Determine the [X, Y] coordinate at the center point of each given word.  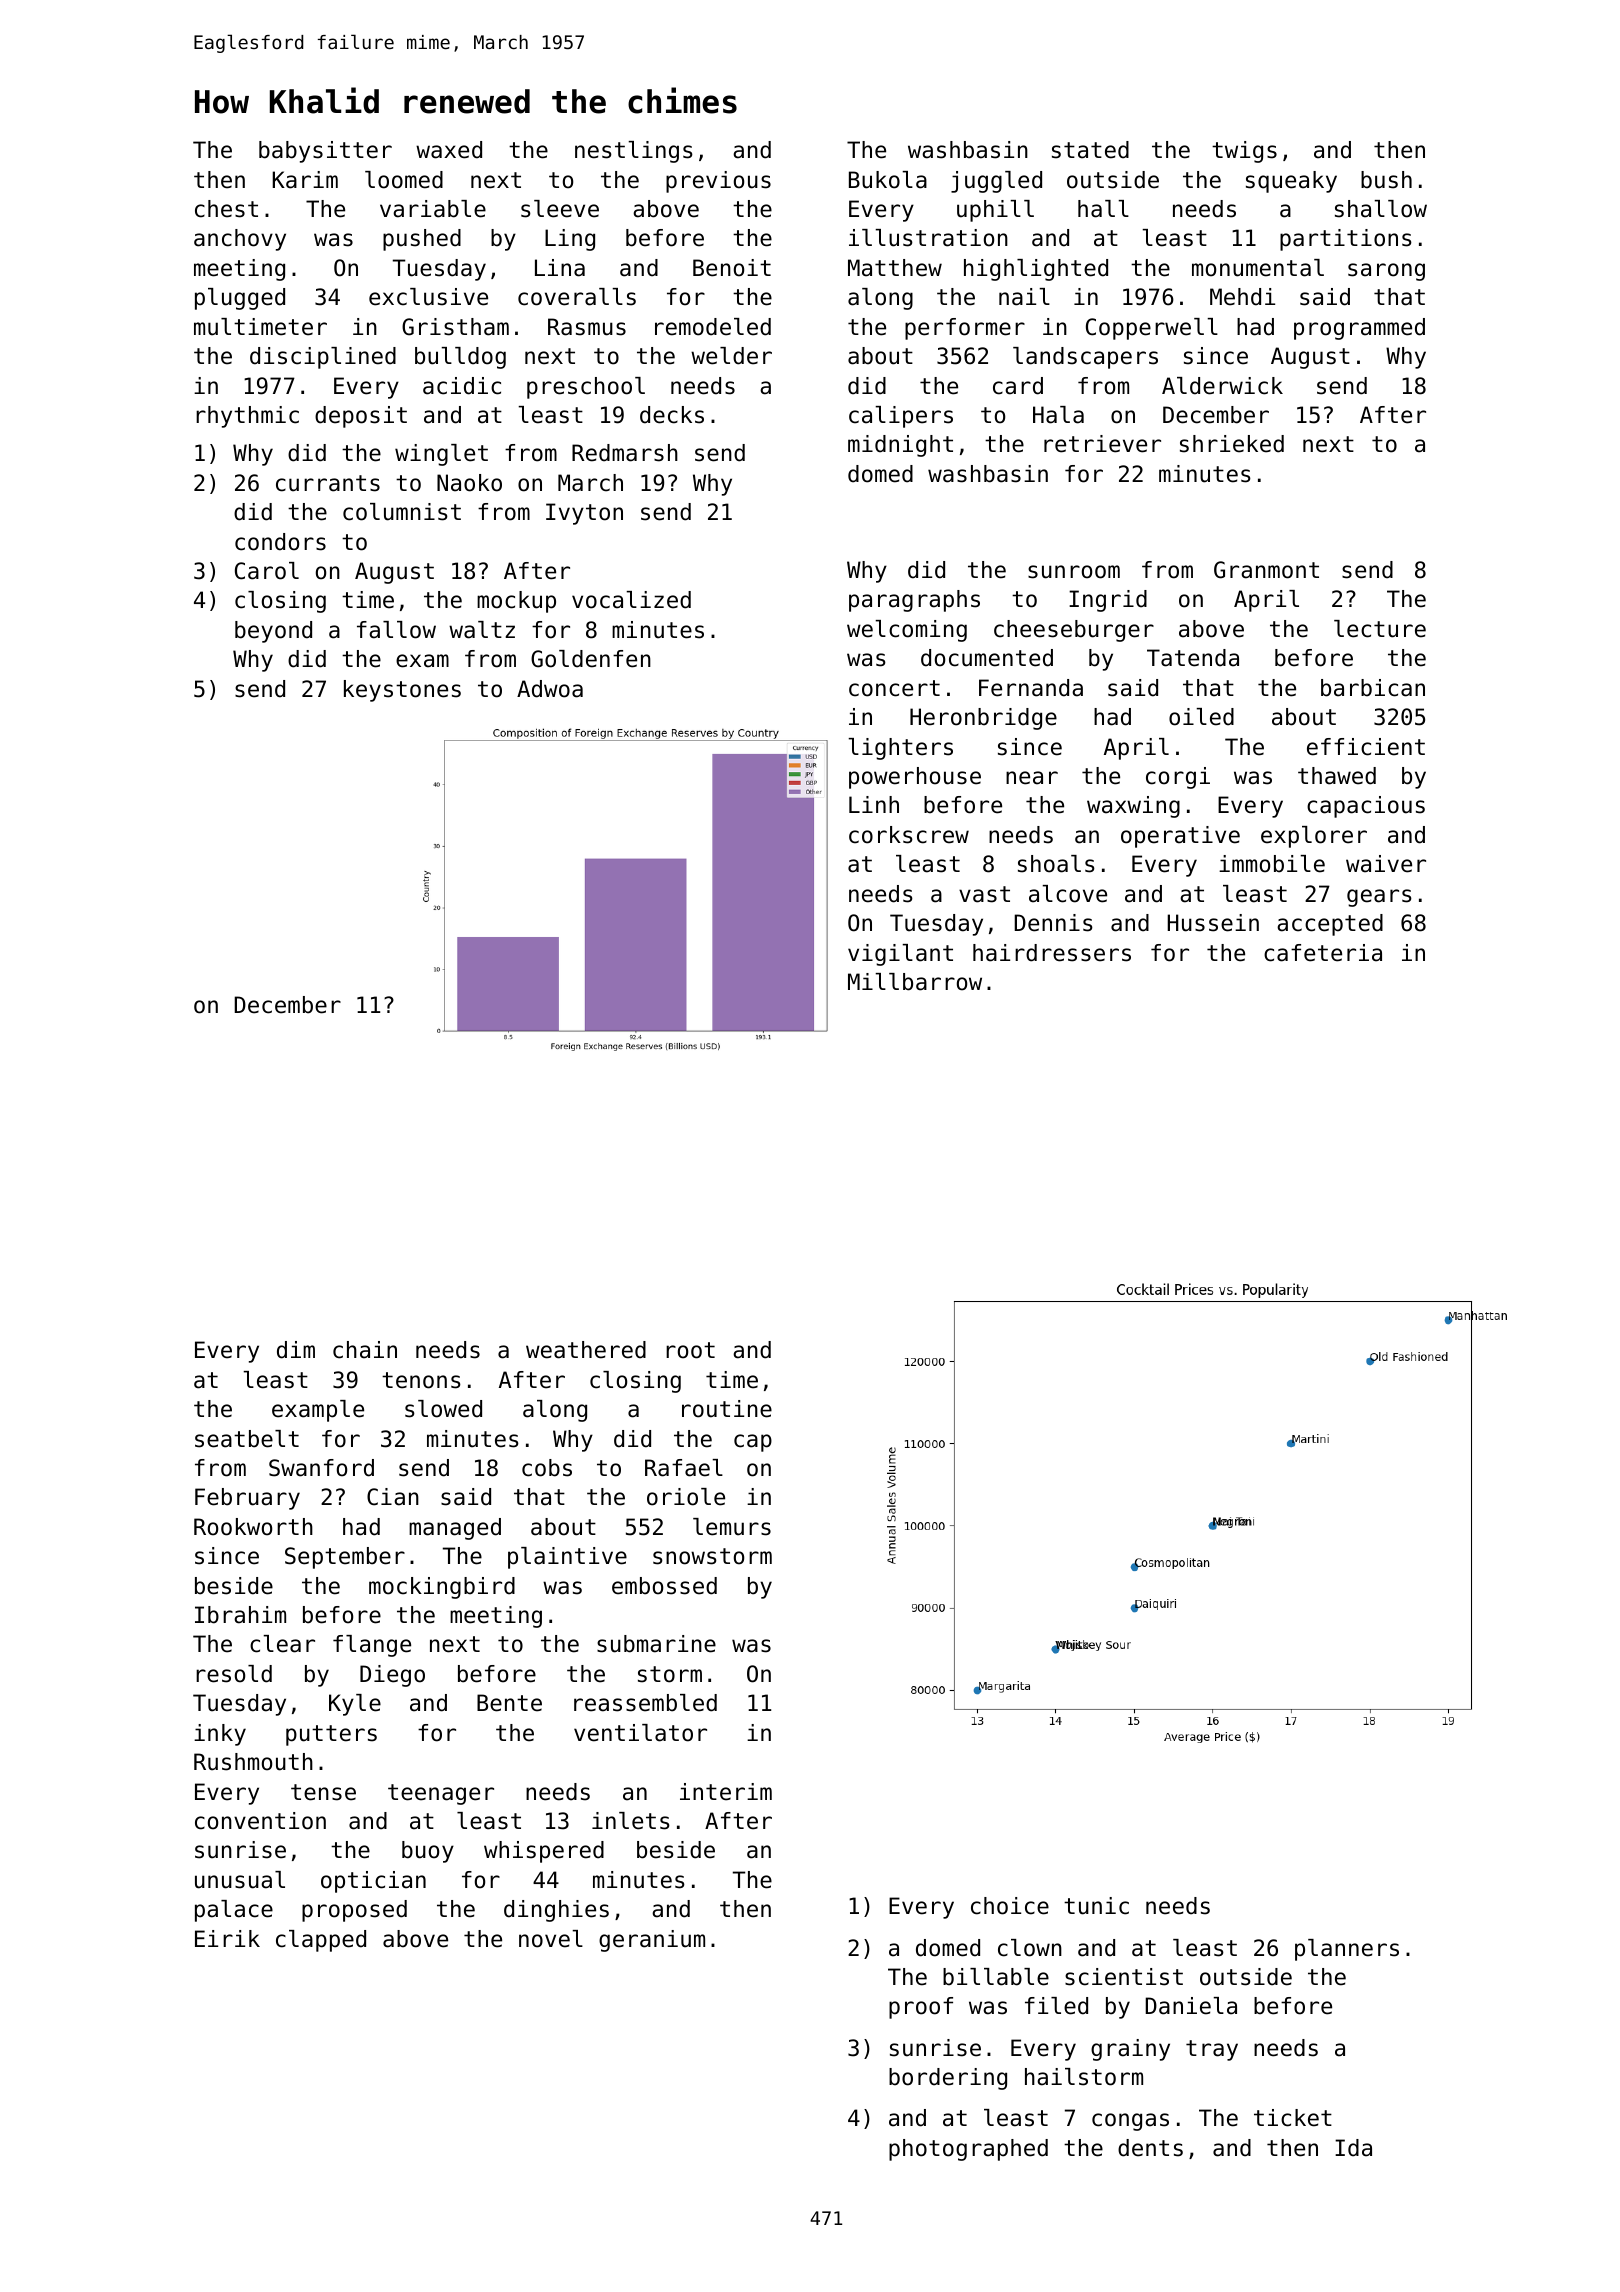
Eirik [227, 1938]
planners [1347, 1950]
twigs [1244, 152]
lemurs [732, 1527]
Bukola [888, 180]
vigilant [900, 955]
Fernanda [1031, 688]
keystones [402, 691]
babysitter [325, 152]
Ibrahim [240, 1615]
